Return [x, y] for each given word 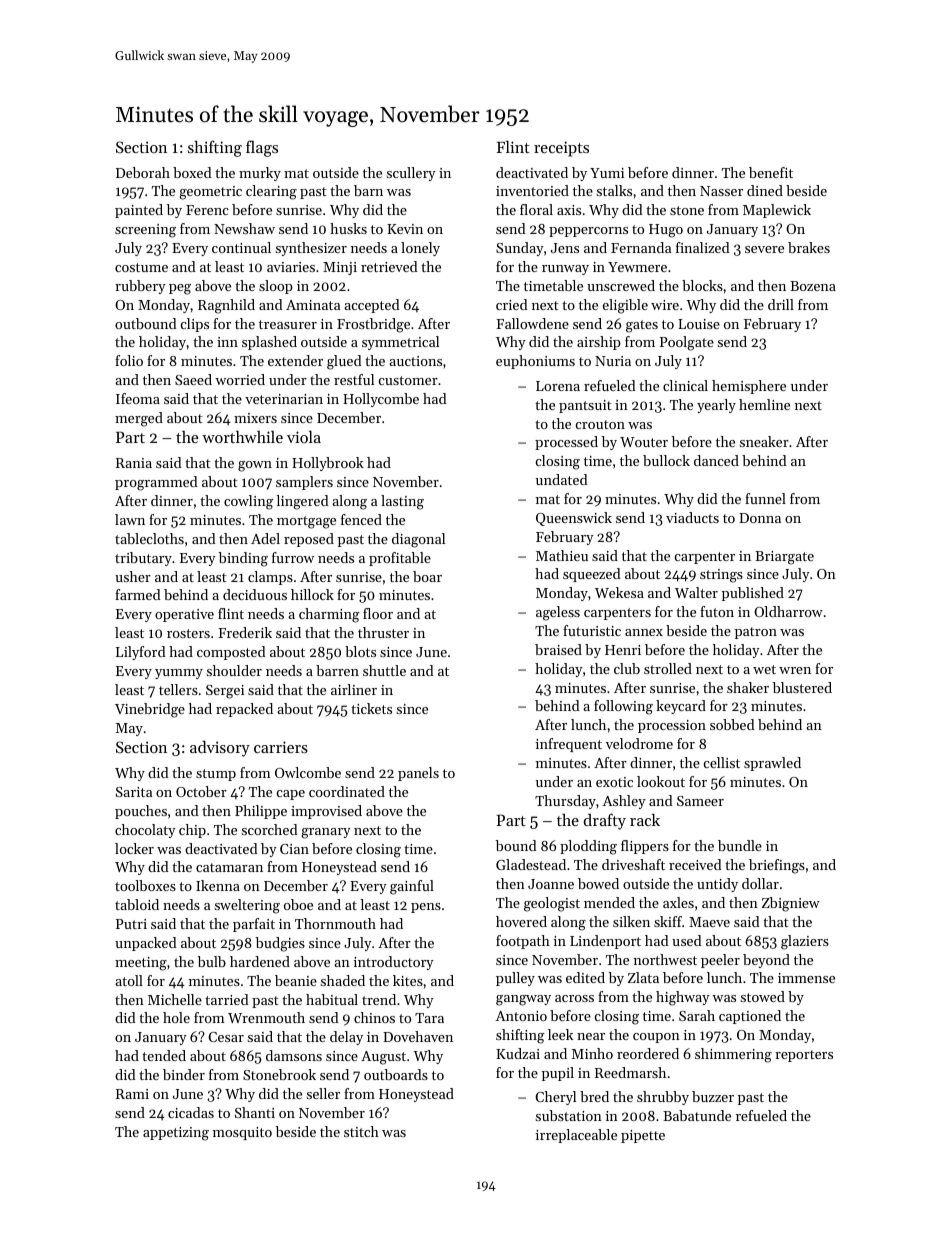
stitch [361, 1131]
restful [354, 379]
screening [145, 231]
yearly [716, 406]
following [623, 707]
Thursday [565, 802]
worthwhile [242, 437]
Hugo [666, 231]
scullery [411, 174]
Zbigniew [791, 904]
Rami [132, 1094]
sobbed [732, 724]
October [201, 791]
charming [329, 615]
